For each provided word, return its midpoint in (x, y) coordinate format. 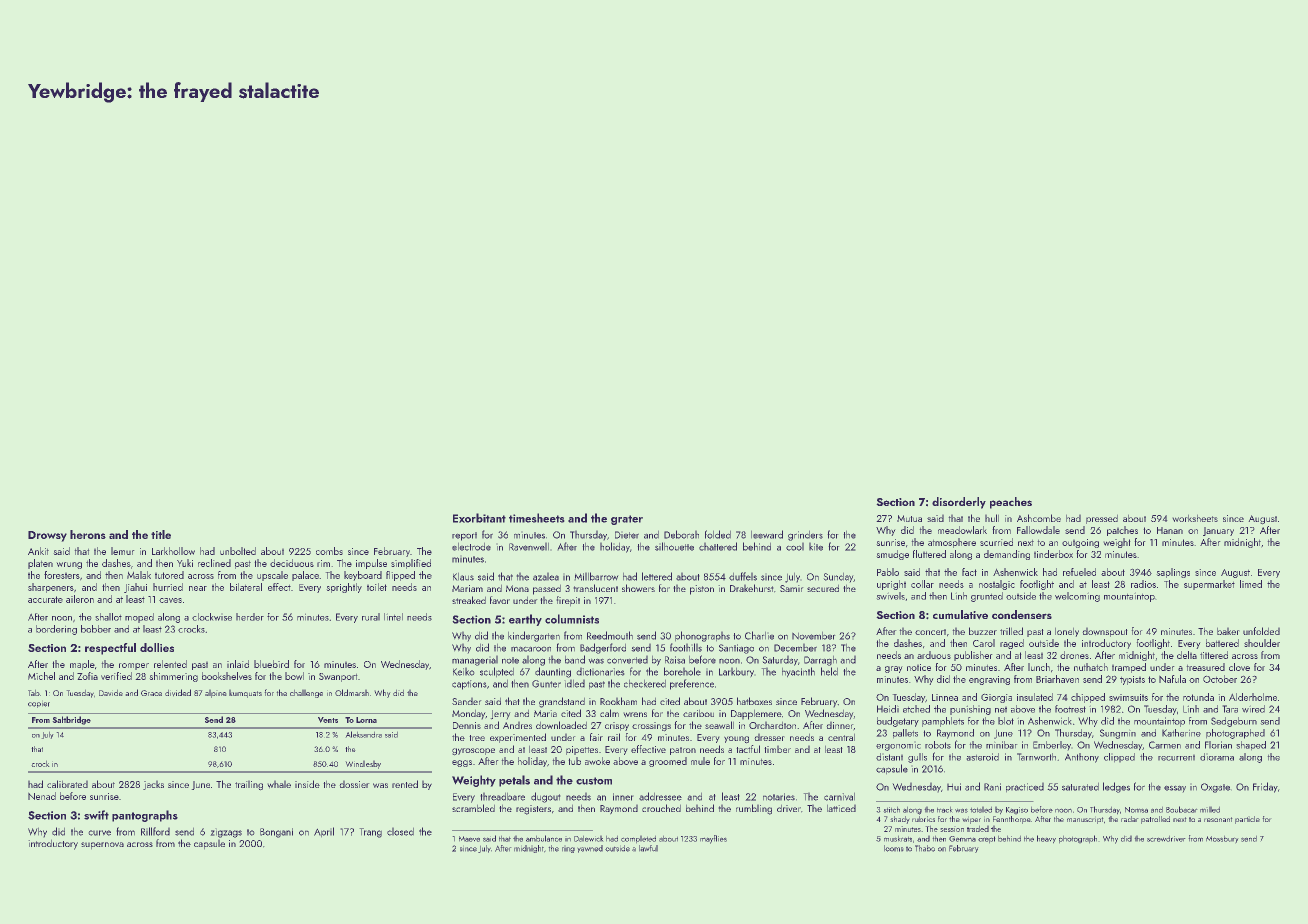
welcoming (1077, 597)
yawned (590, 849)
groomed (668, 762)
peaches (1011, 503)
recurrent (1176, 757)
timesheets (537, 518)
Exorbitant (479, 518)
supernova (102, 846)
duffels (743, 576)
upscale (272, 576)
